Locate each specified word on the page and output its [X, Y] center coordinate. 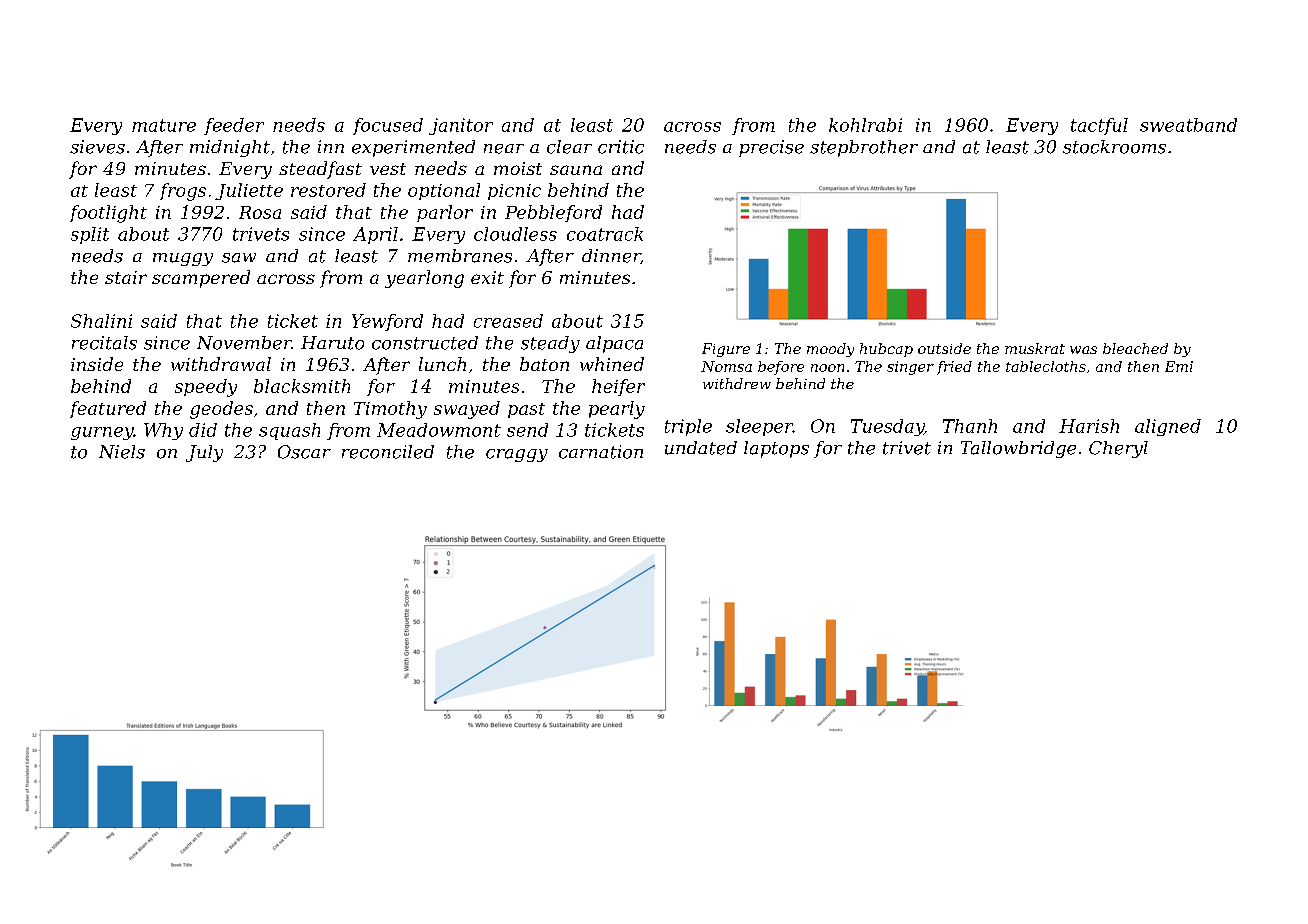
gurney [102, 433]
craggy [517, 455]
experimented [413, 148]
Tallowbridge [1018, 449]
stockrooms [1114, 147]
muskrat [1035, 348]
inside [97, 364]
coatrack [605, 234]
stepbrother [864, 148]
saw [239, 258]
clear [569, 147]
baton [544, 364]
